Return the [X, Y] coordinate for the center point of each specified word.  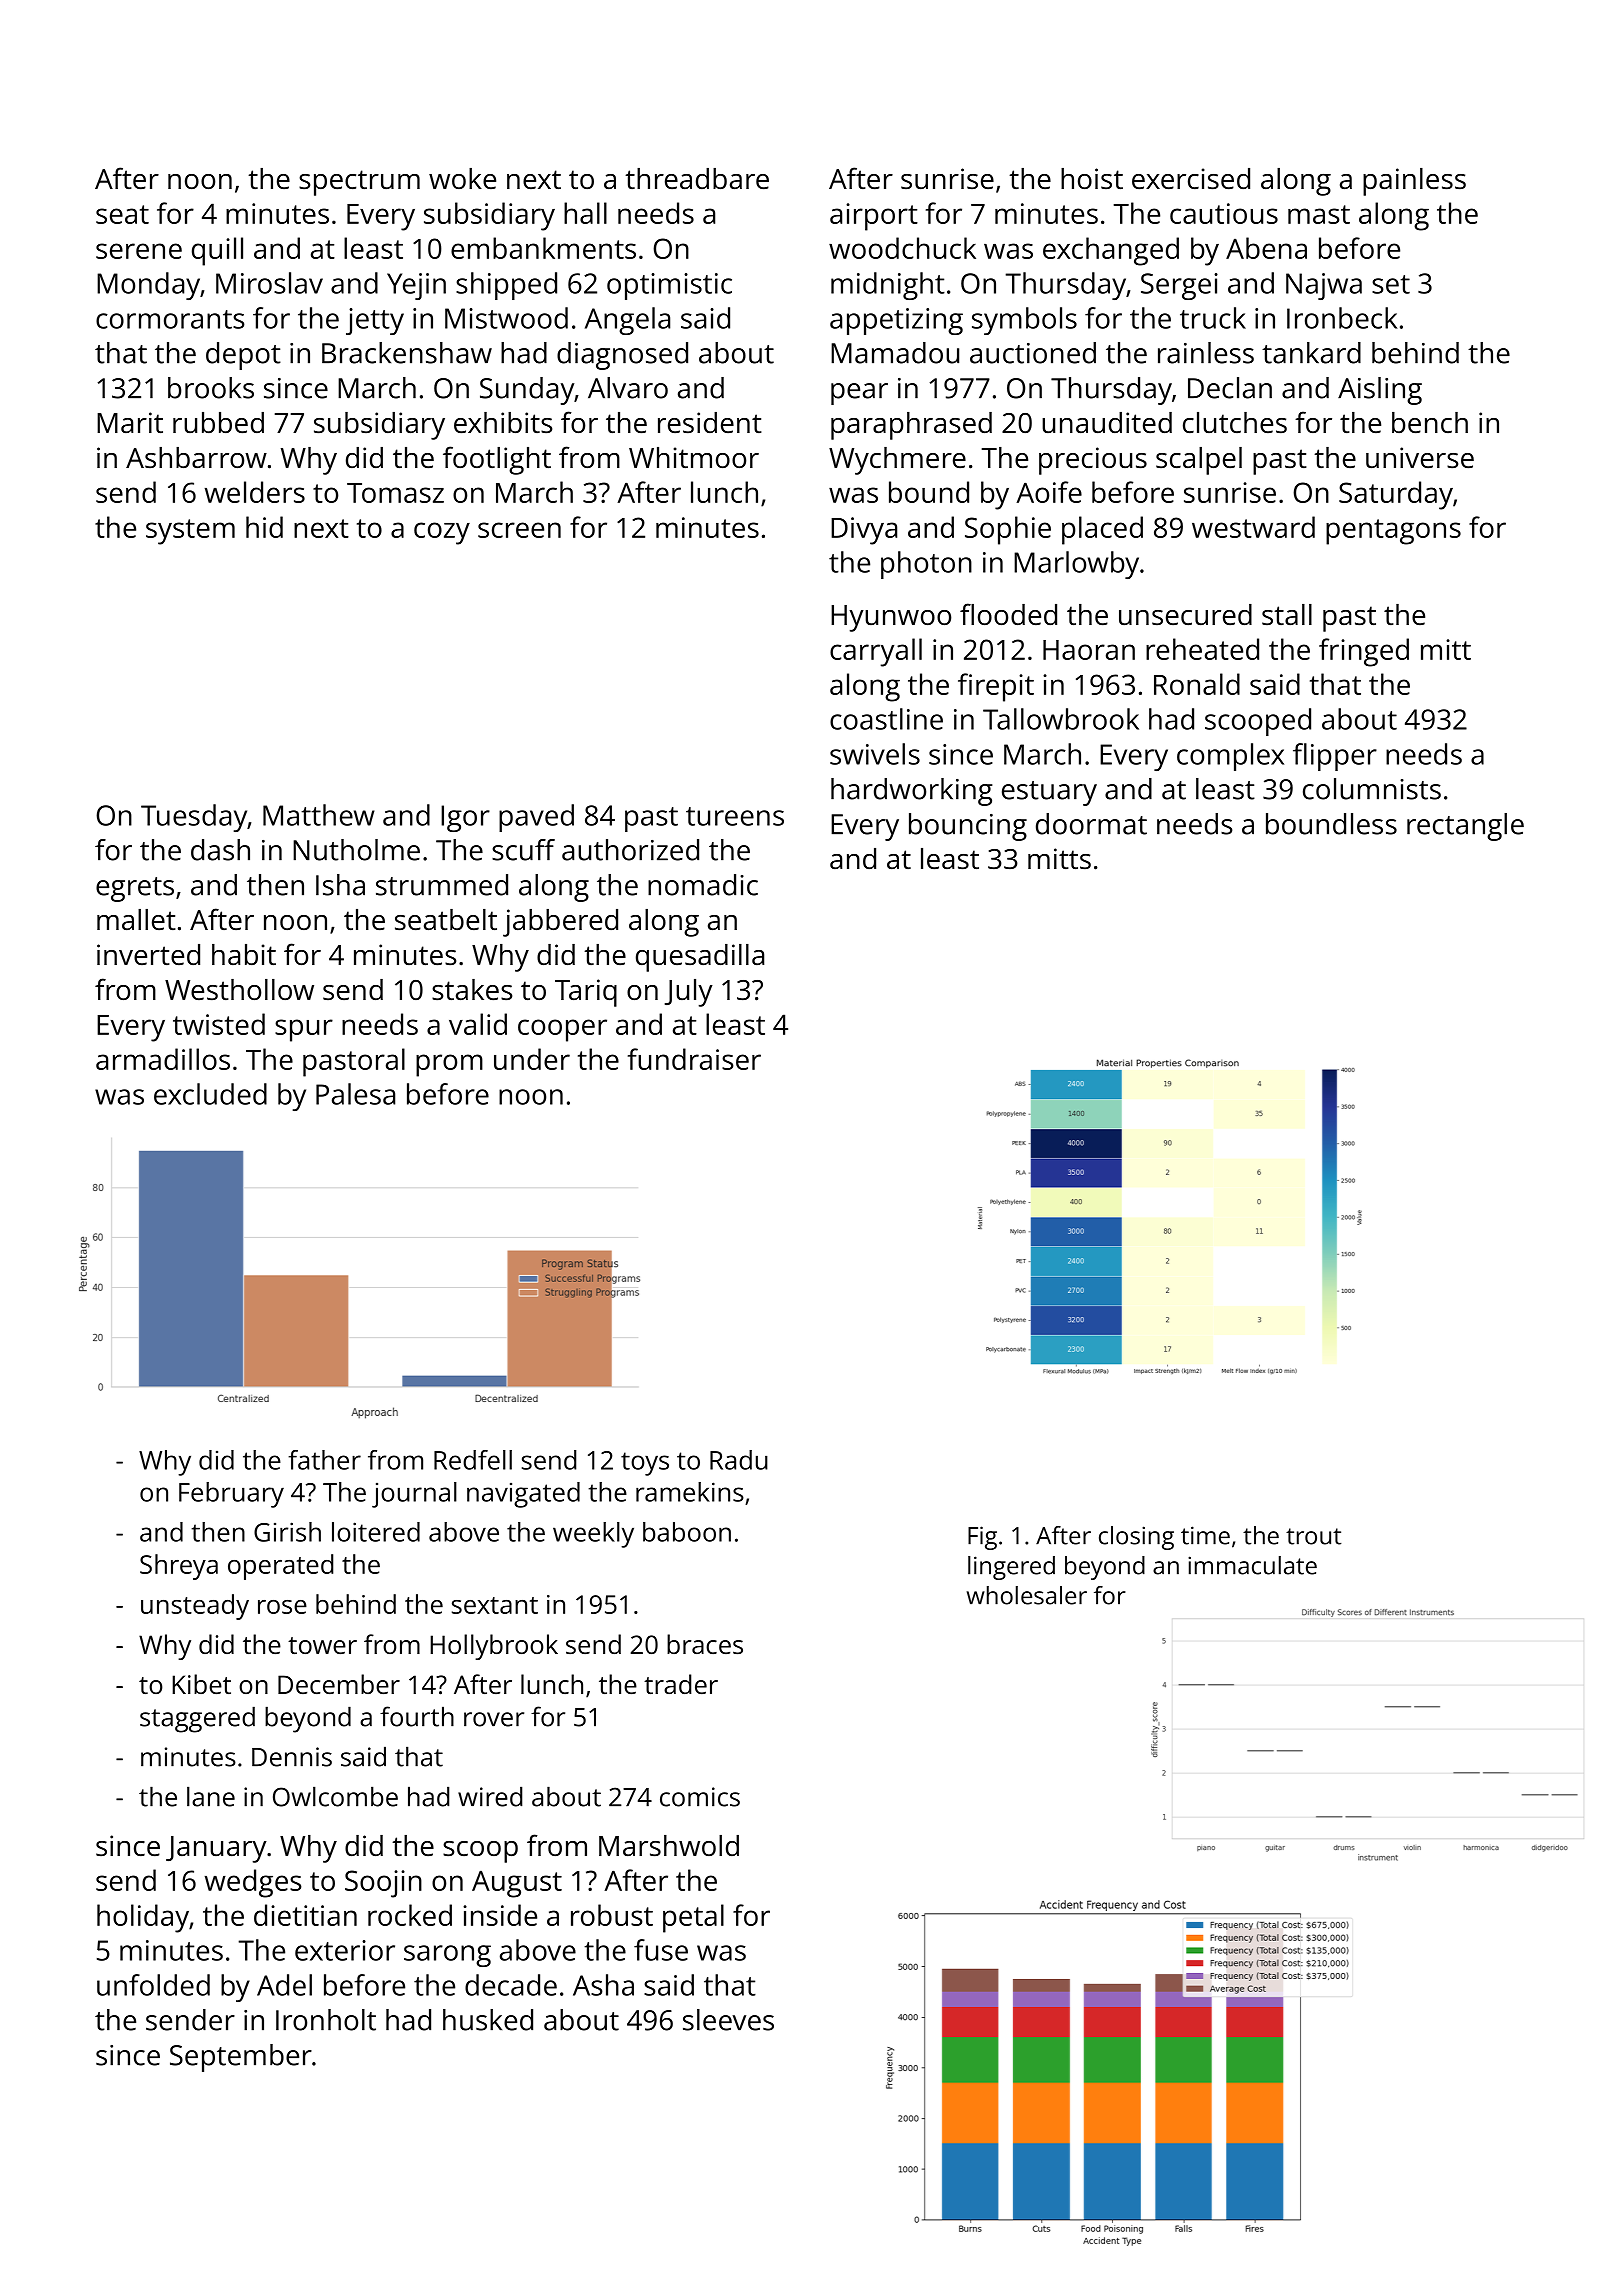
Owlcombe [335, 1796]
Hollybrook [494, 1647]
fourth [417, 1716]
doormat [1091, 824]
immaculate [1252, 1565]
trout [1314, 1536]
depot [243, 356]
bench [1430, 423]
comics [700, 1797]
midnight [888, 286]
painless [1414, 182]
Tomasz [395, 493]
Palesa [355, 1094]
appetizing [896, 321]
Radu [739, 1460]
